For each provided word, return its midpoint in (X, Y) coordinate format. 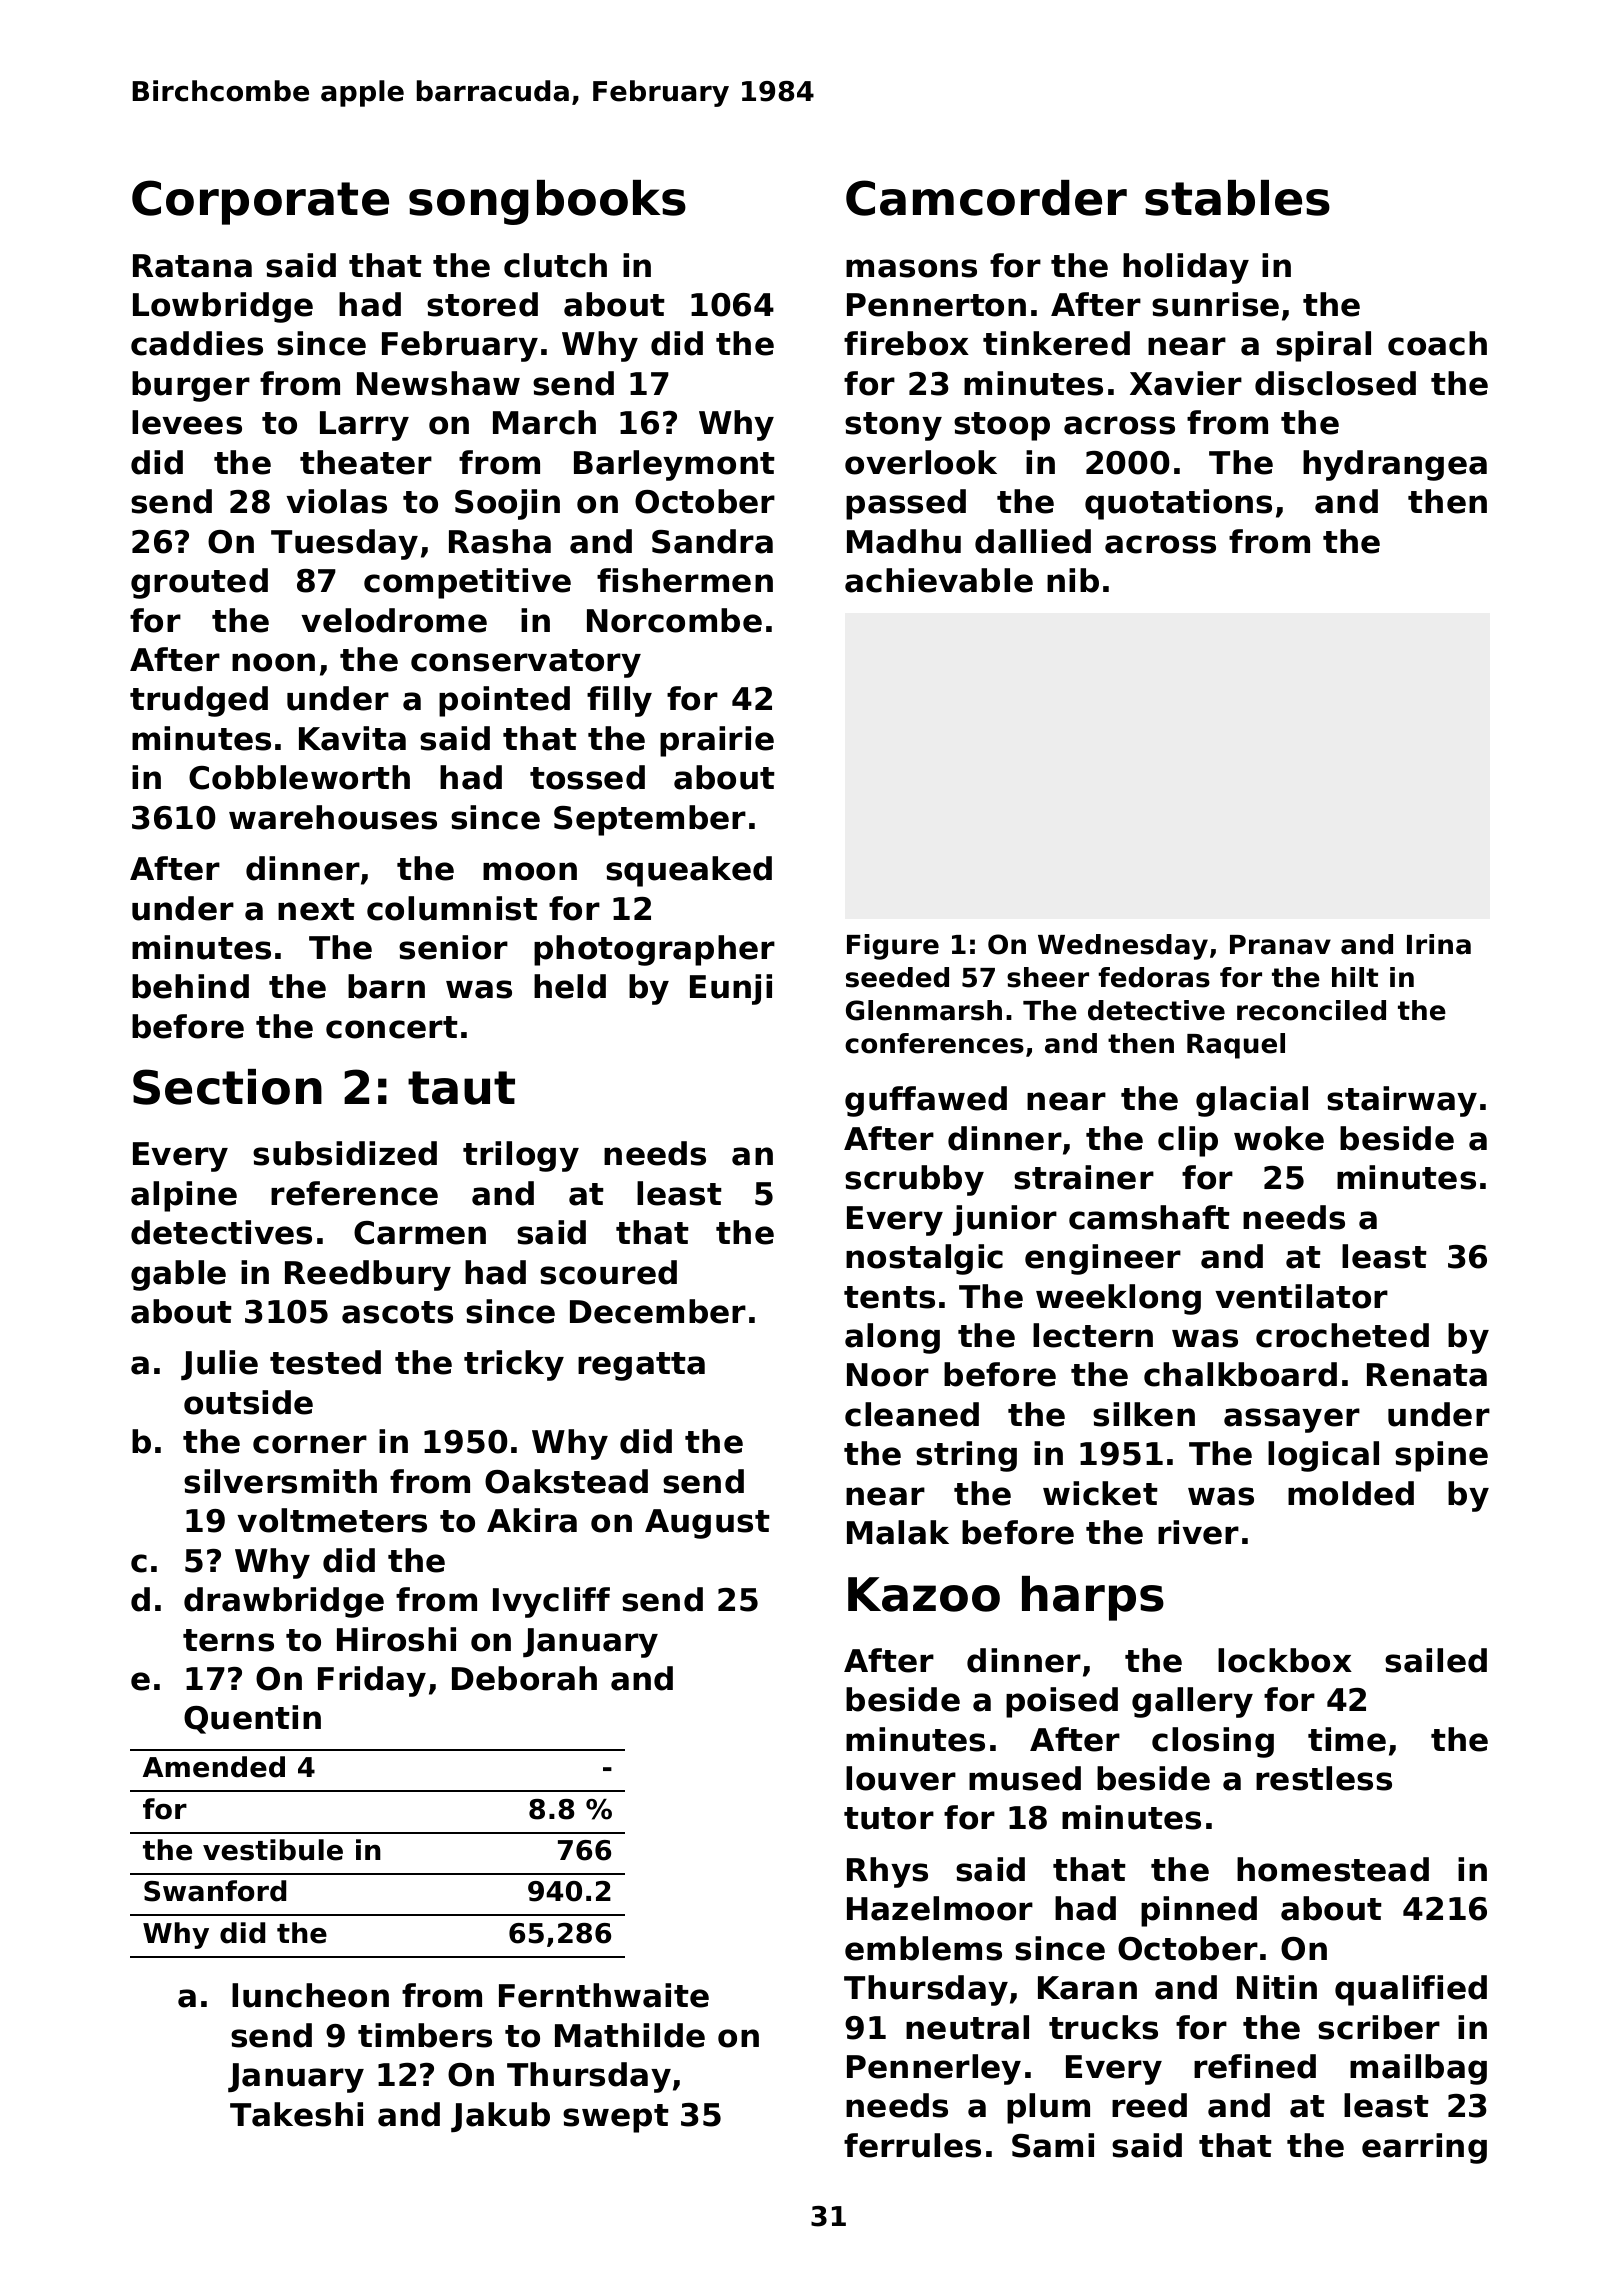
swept (616, 2118)
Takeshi (296, 2114)
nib (1073, 580)
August (707, 1524)
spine (1441, 1456)
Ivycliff (551, 1602)
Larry (364, 426)
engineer (1103, 1259)
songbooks (547, 202)
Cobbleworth (299, 777)
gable (178, 1275)
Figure (893, 947)
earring (1424, 2148)
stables (1237, 198)
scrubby (914, 1180)
